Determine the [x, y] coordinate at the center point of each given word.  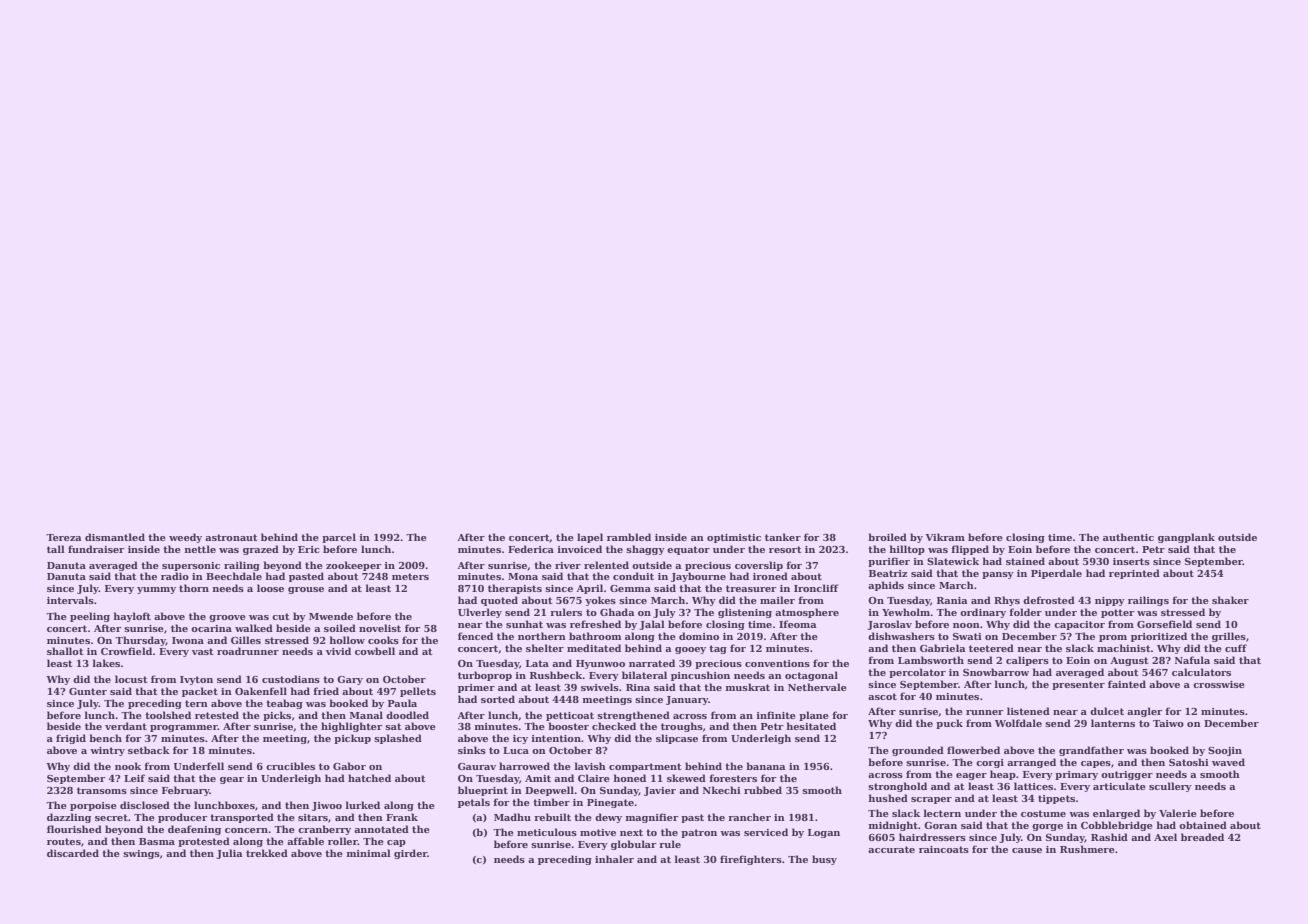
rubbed [763, 790]
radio [175, 576]
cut [280, 616]
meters [410, 576]
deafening [194, 830]
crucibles [290, 766]
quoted [499, 601]
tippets [1056, 799]
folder [1025, 612]
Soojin [1225, 751]
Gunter [88, 691]
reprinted [1134, 574]
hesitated [811, 726]
